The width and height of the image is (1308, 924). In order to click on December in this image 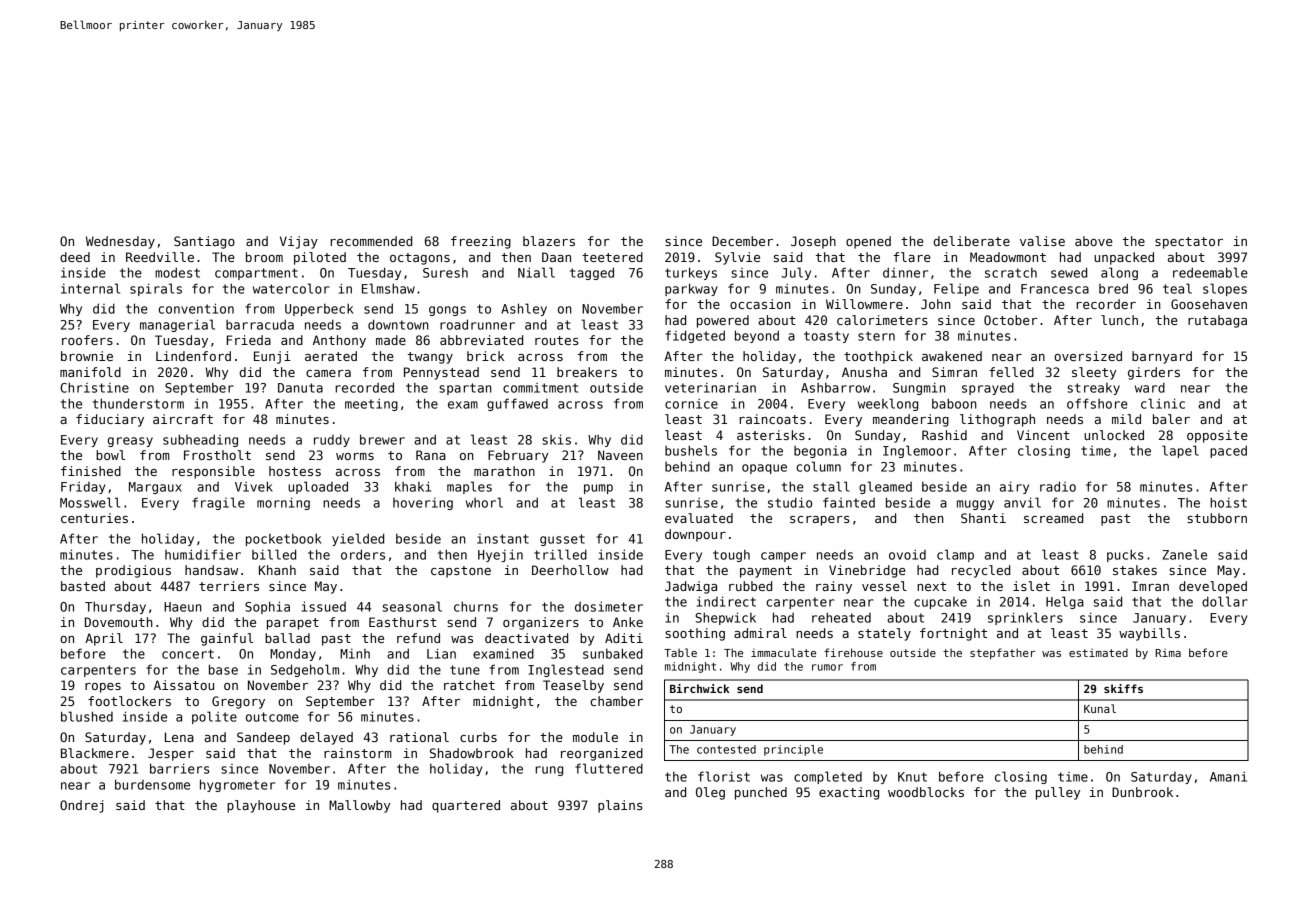, I will do `click(742, 241)`.
